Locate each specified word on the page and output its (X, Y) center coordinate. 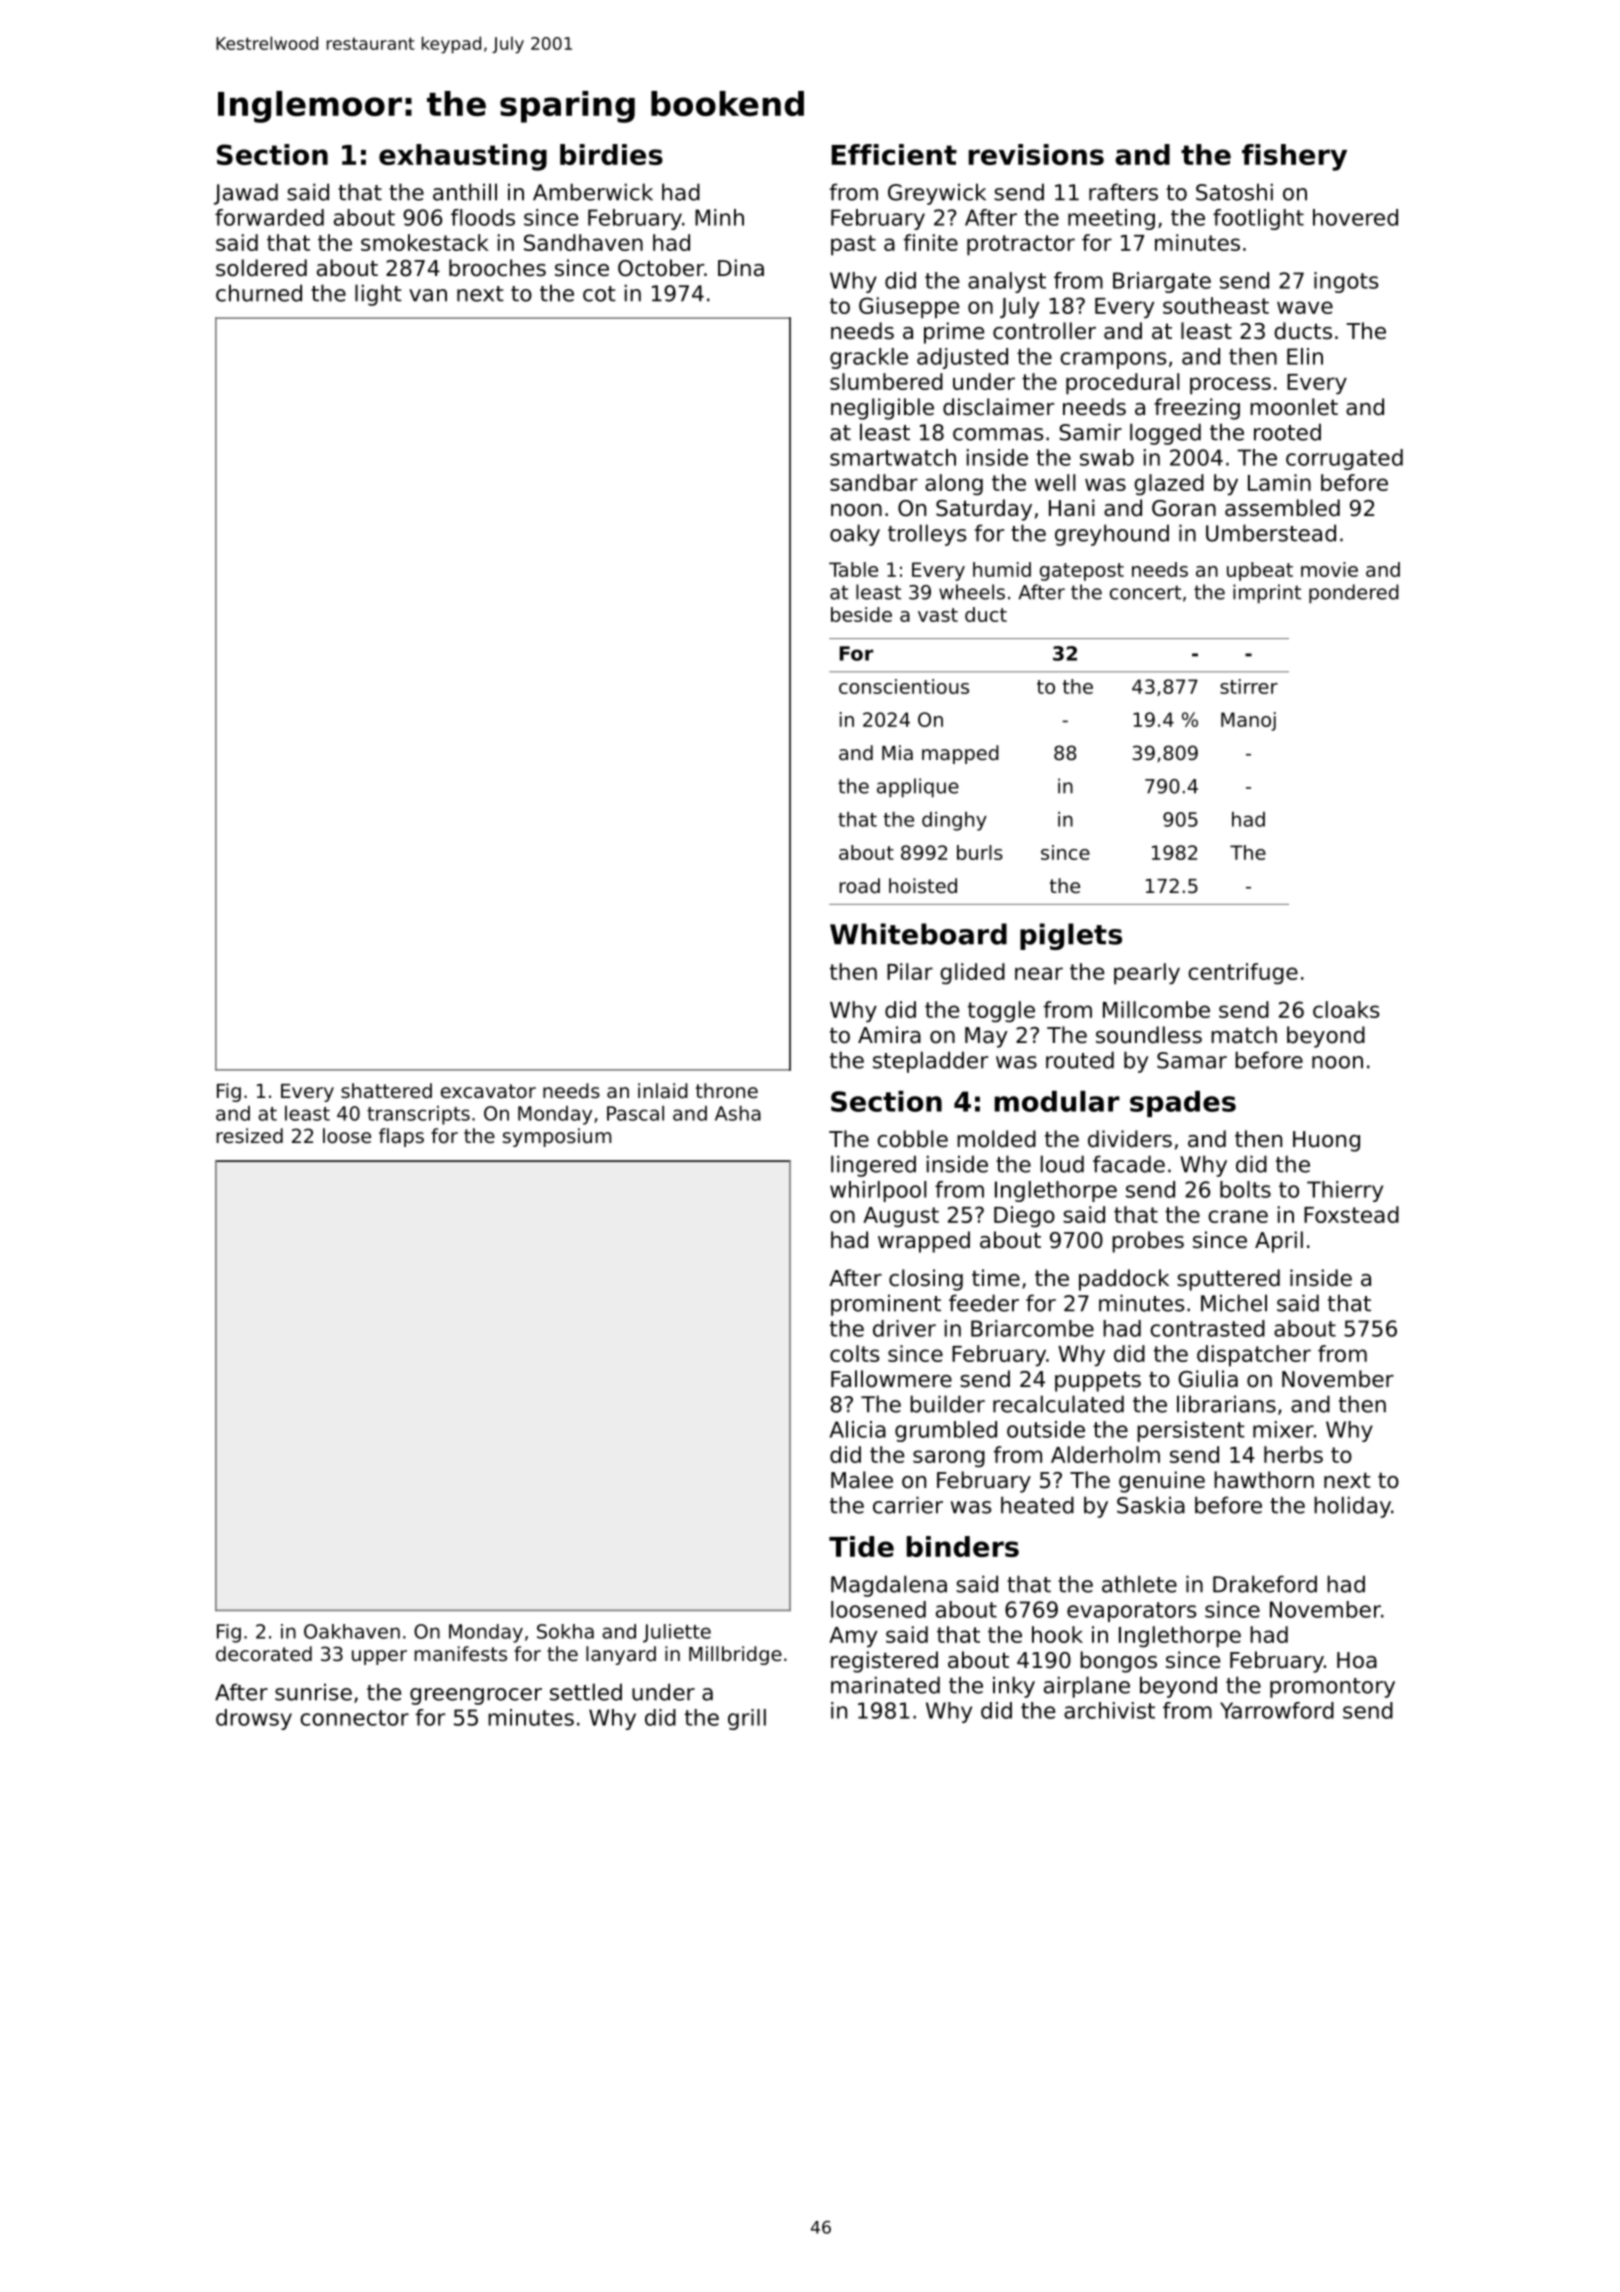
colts (854, 1353)
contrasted (1207, 1328)
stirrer (1249, 686)
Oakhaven (352, 1631)
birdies (611, 154)
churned (259, 293)
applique (918, 788)
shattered (386, 1091)
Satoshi (1234, 192)
